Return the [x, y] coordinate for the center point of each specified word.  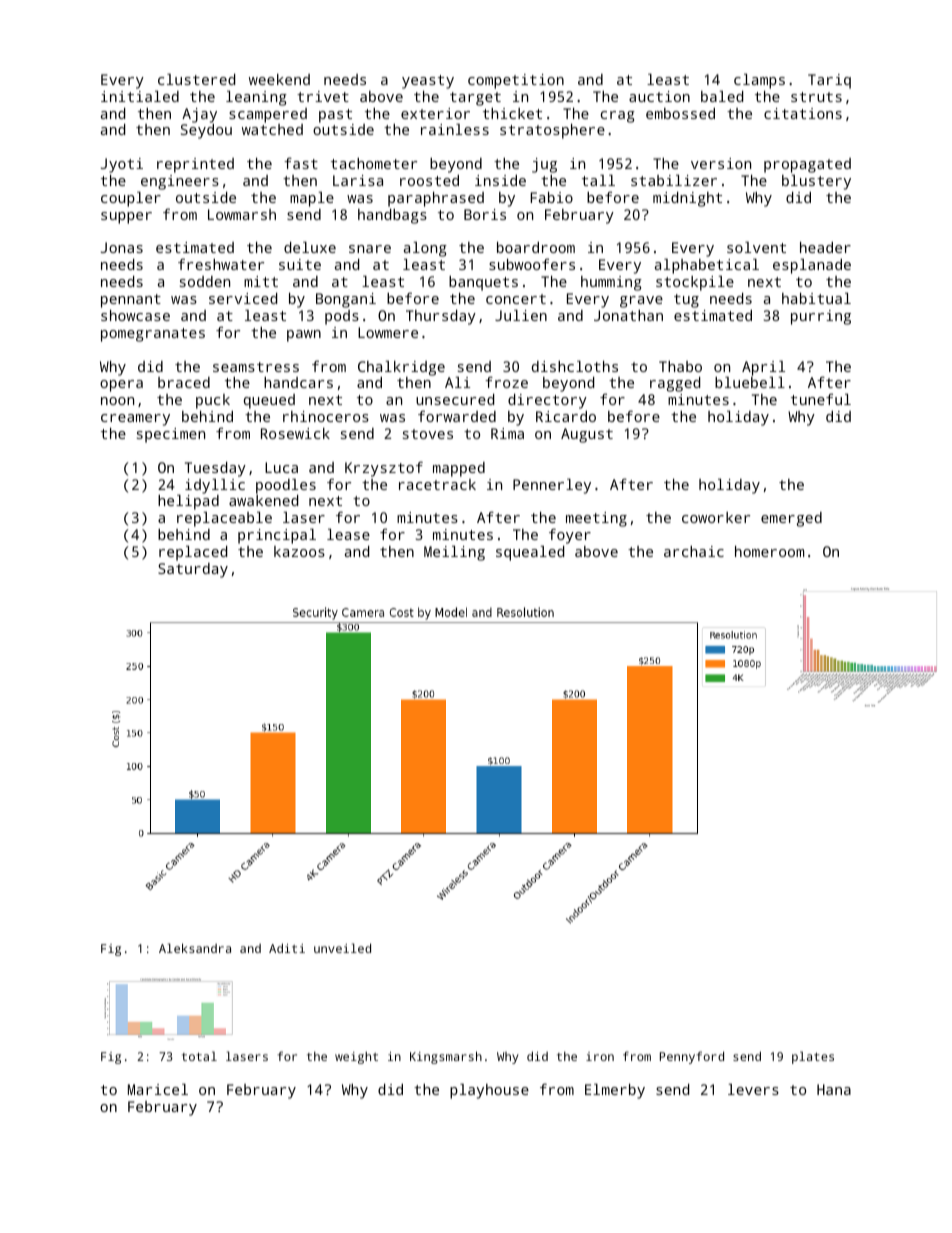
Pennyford [692, 1057]
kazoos [299, 551]
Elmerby [615, 1091]
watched [272, 129]
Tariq [829, 81]
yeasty [428, 82]
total [199, 1056]
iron [600, 1056]
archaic [694, 551]
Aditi [287, 948]
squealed [530, 553]
